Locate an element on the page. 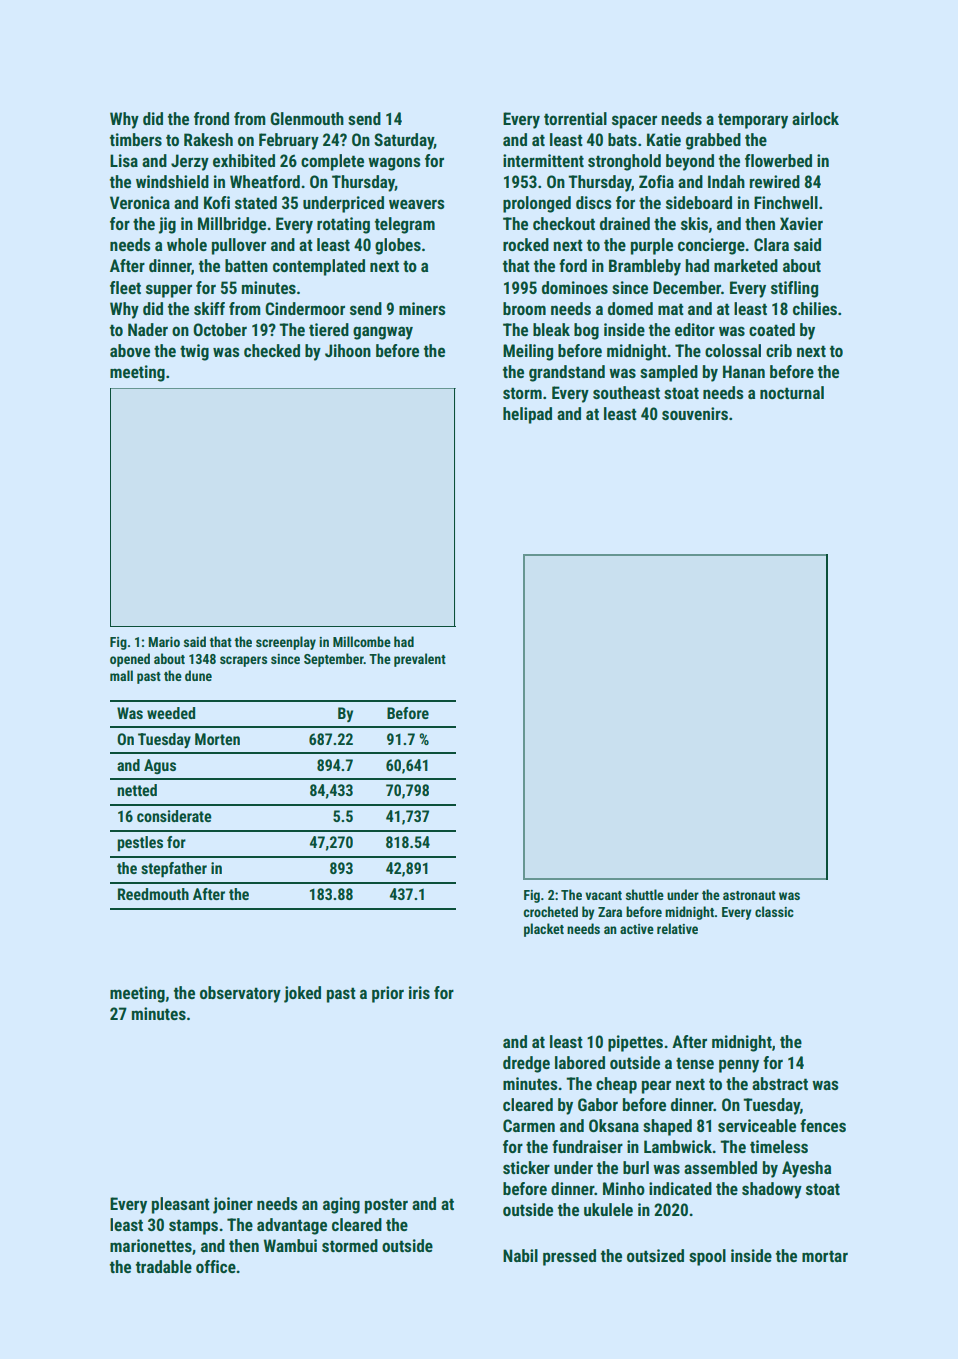 Image resolution: width=958 pixels, height=1359 pixels. Finchwell is located at coordinates (786, 202).
